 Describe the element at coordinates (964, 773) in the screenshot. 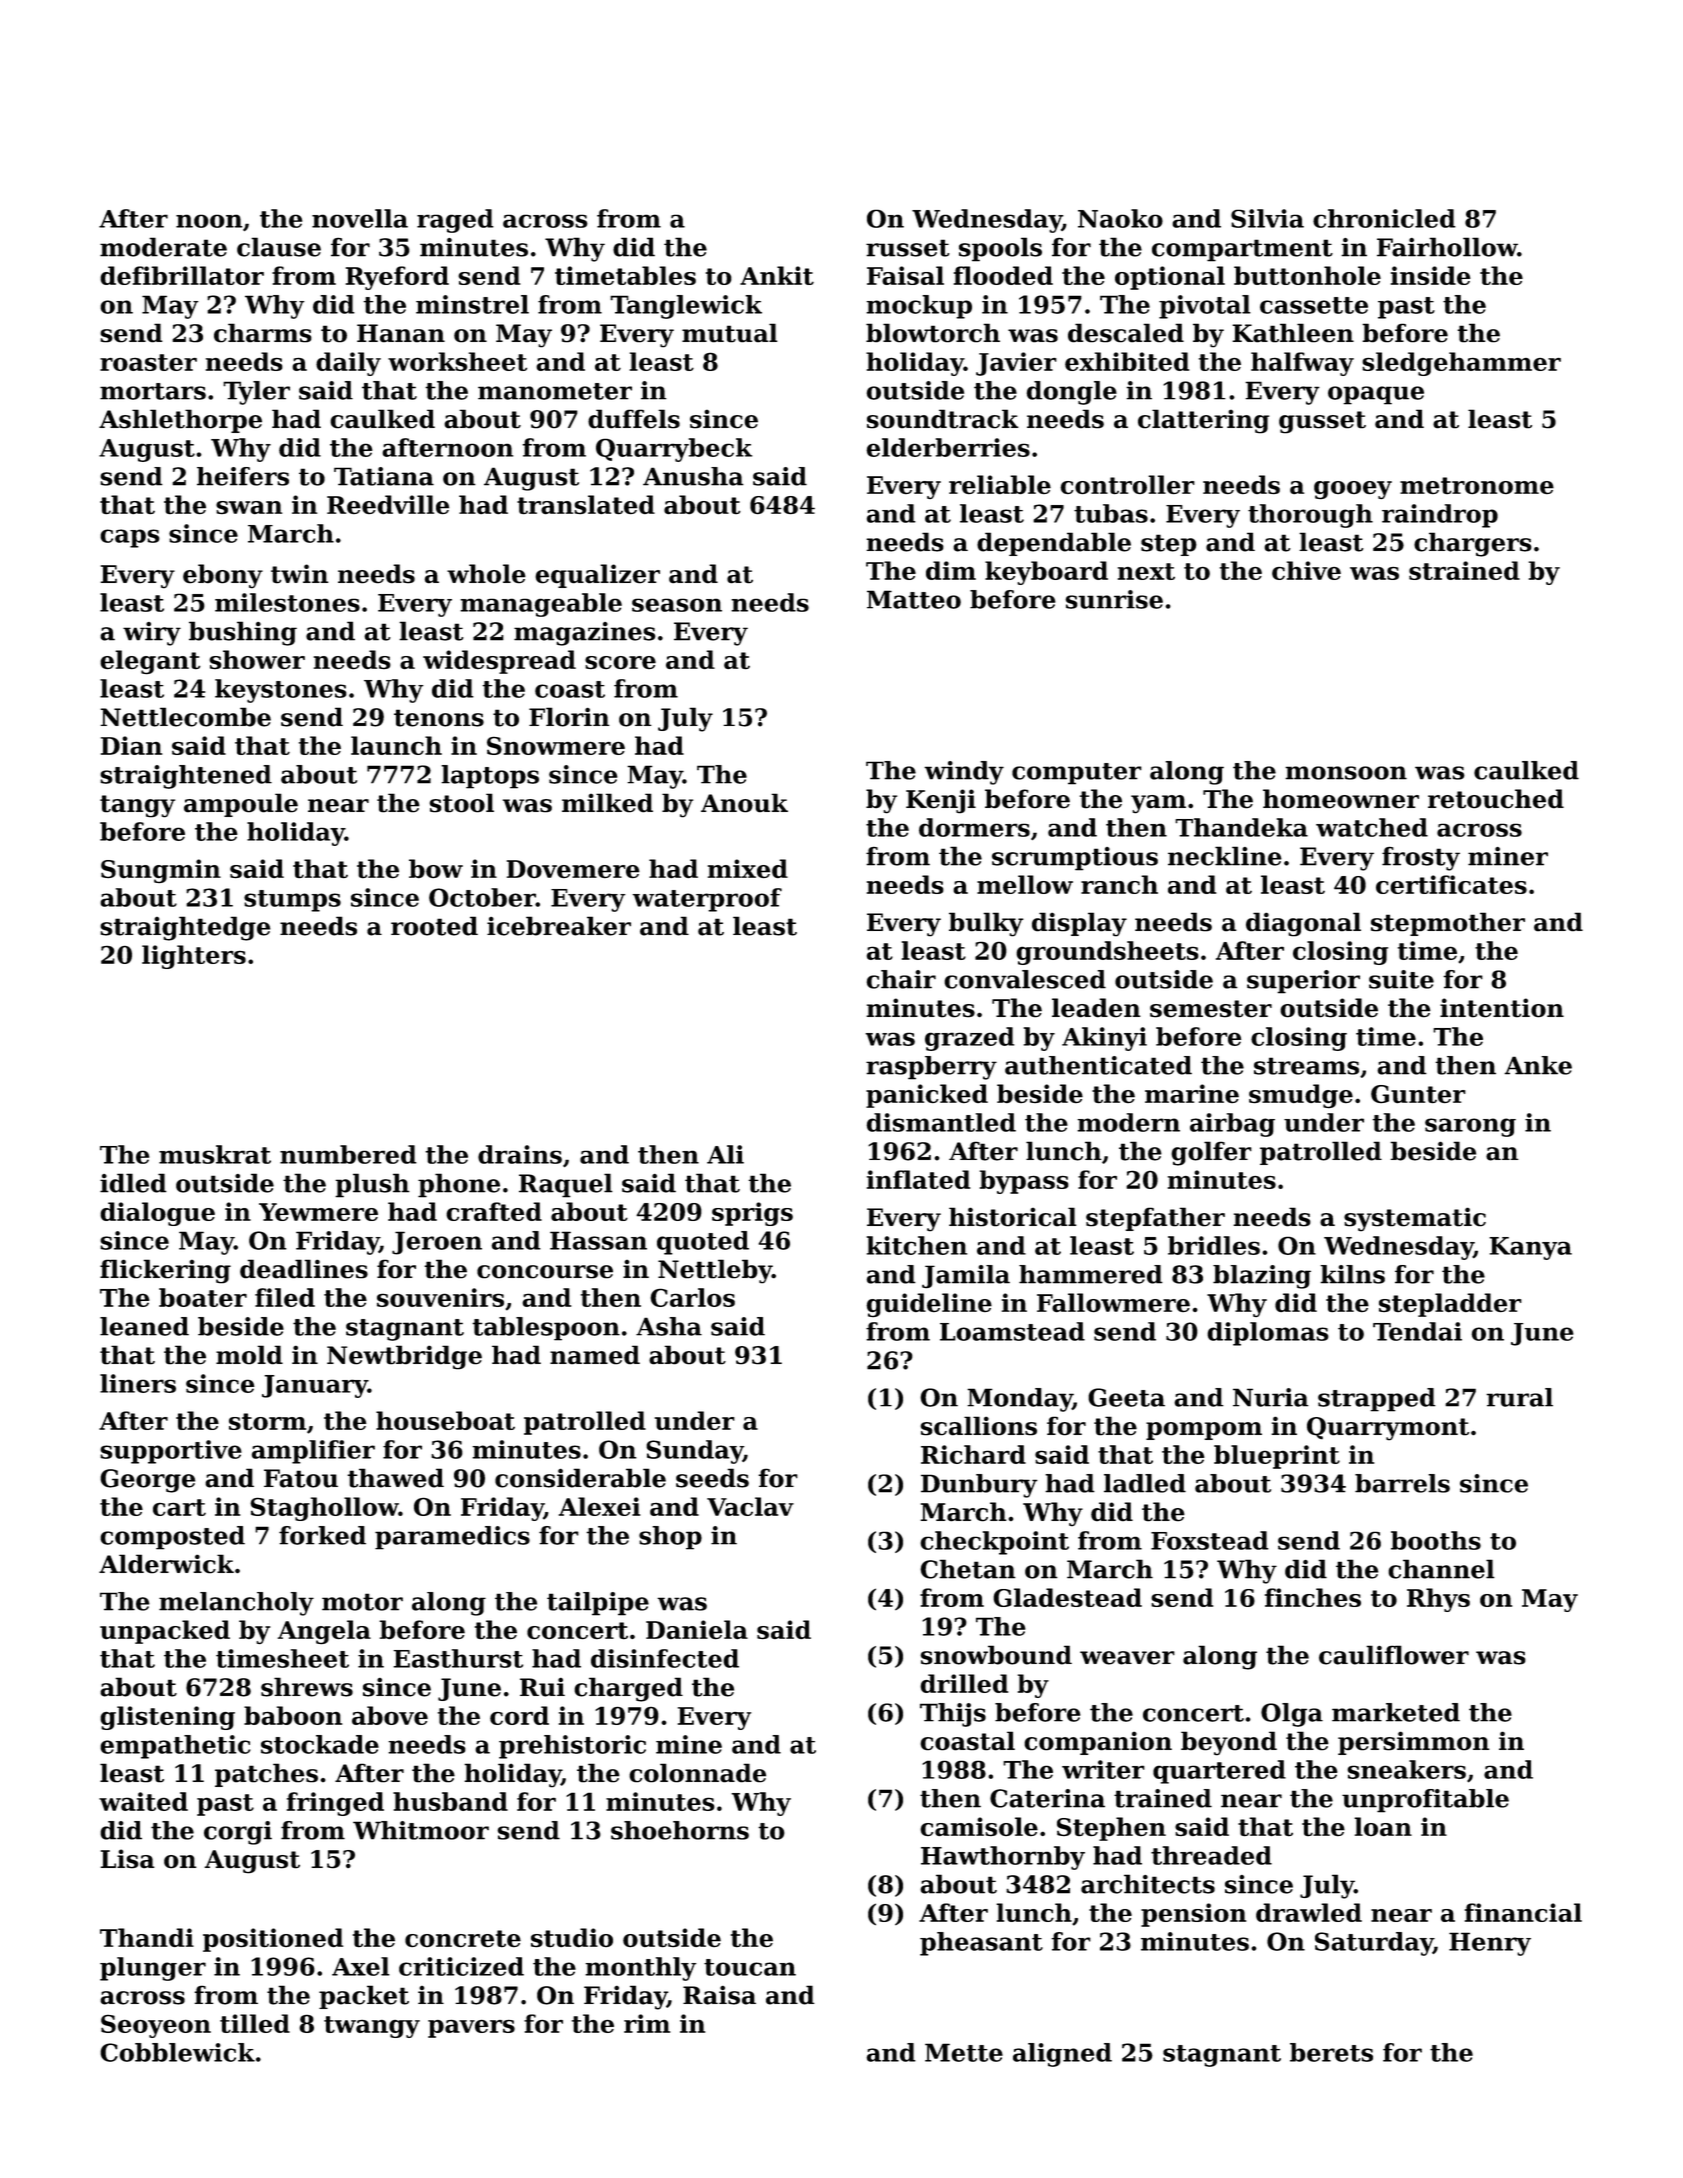

I see `windy` at that location.
